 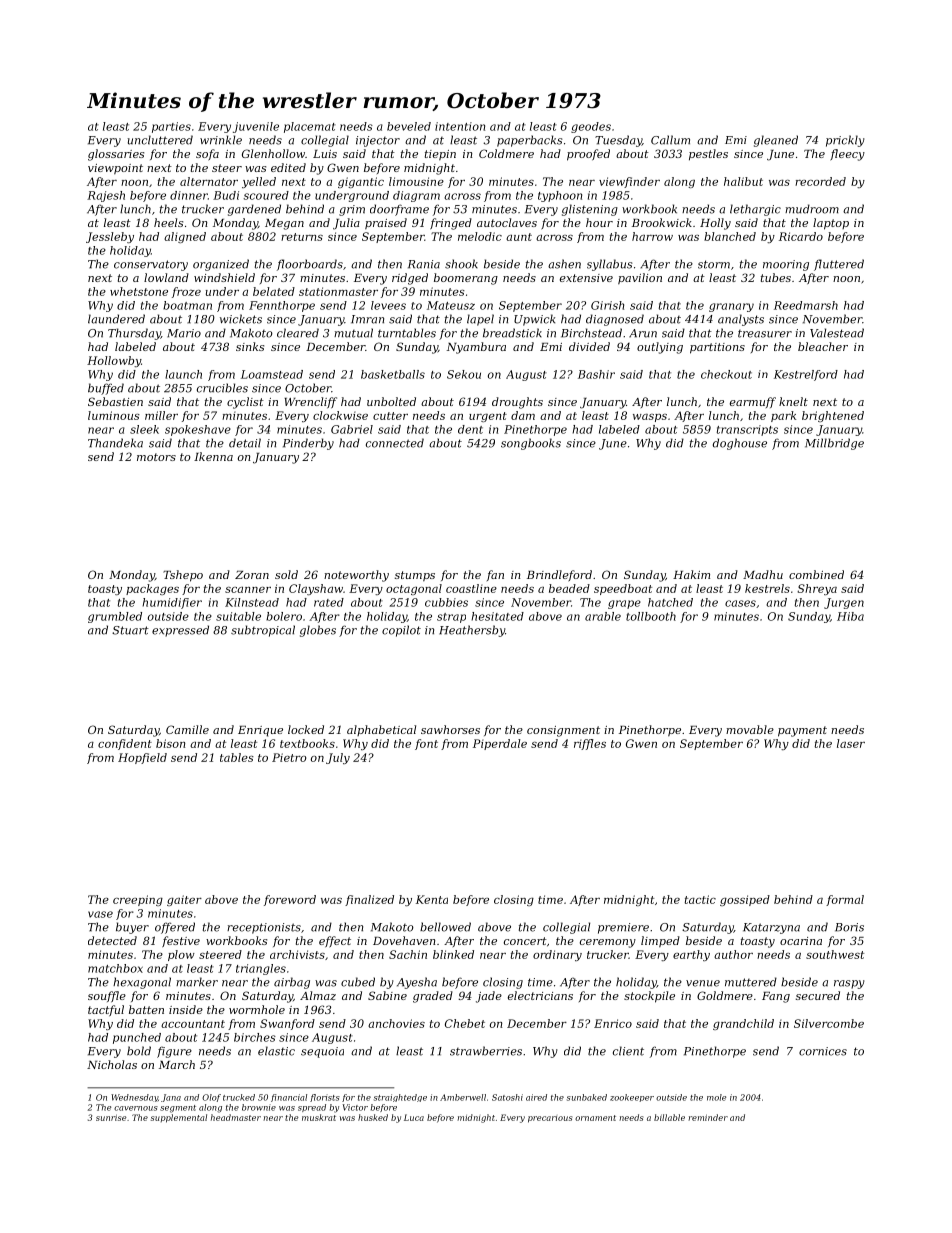 What do you see at coordinates (563, 731) in the screenshot?
I see `consignment` at bounding box center [563, 731].
